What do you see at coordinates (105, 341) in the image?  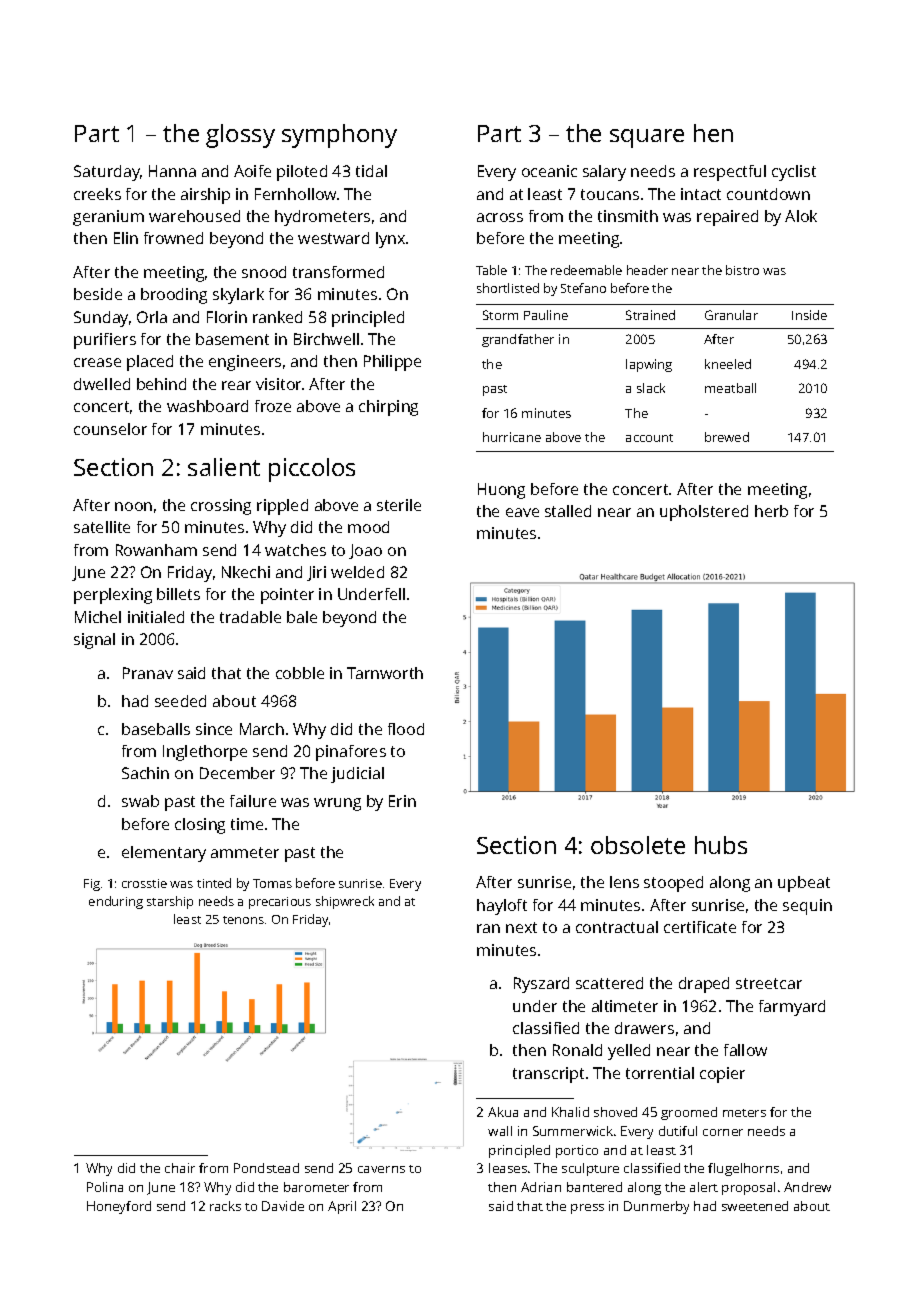 I see `purifiers` at bounding box center [105, 341].
